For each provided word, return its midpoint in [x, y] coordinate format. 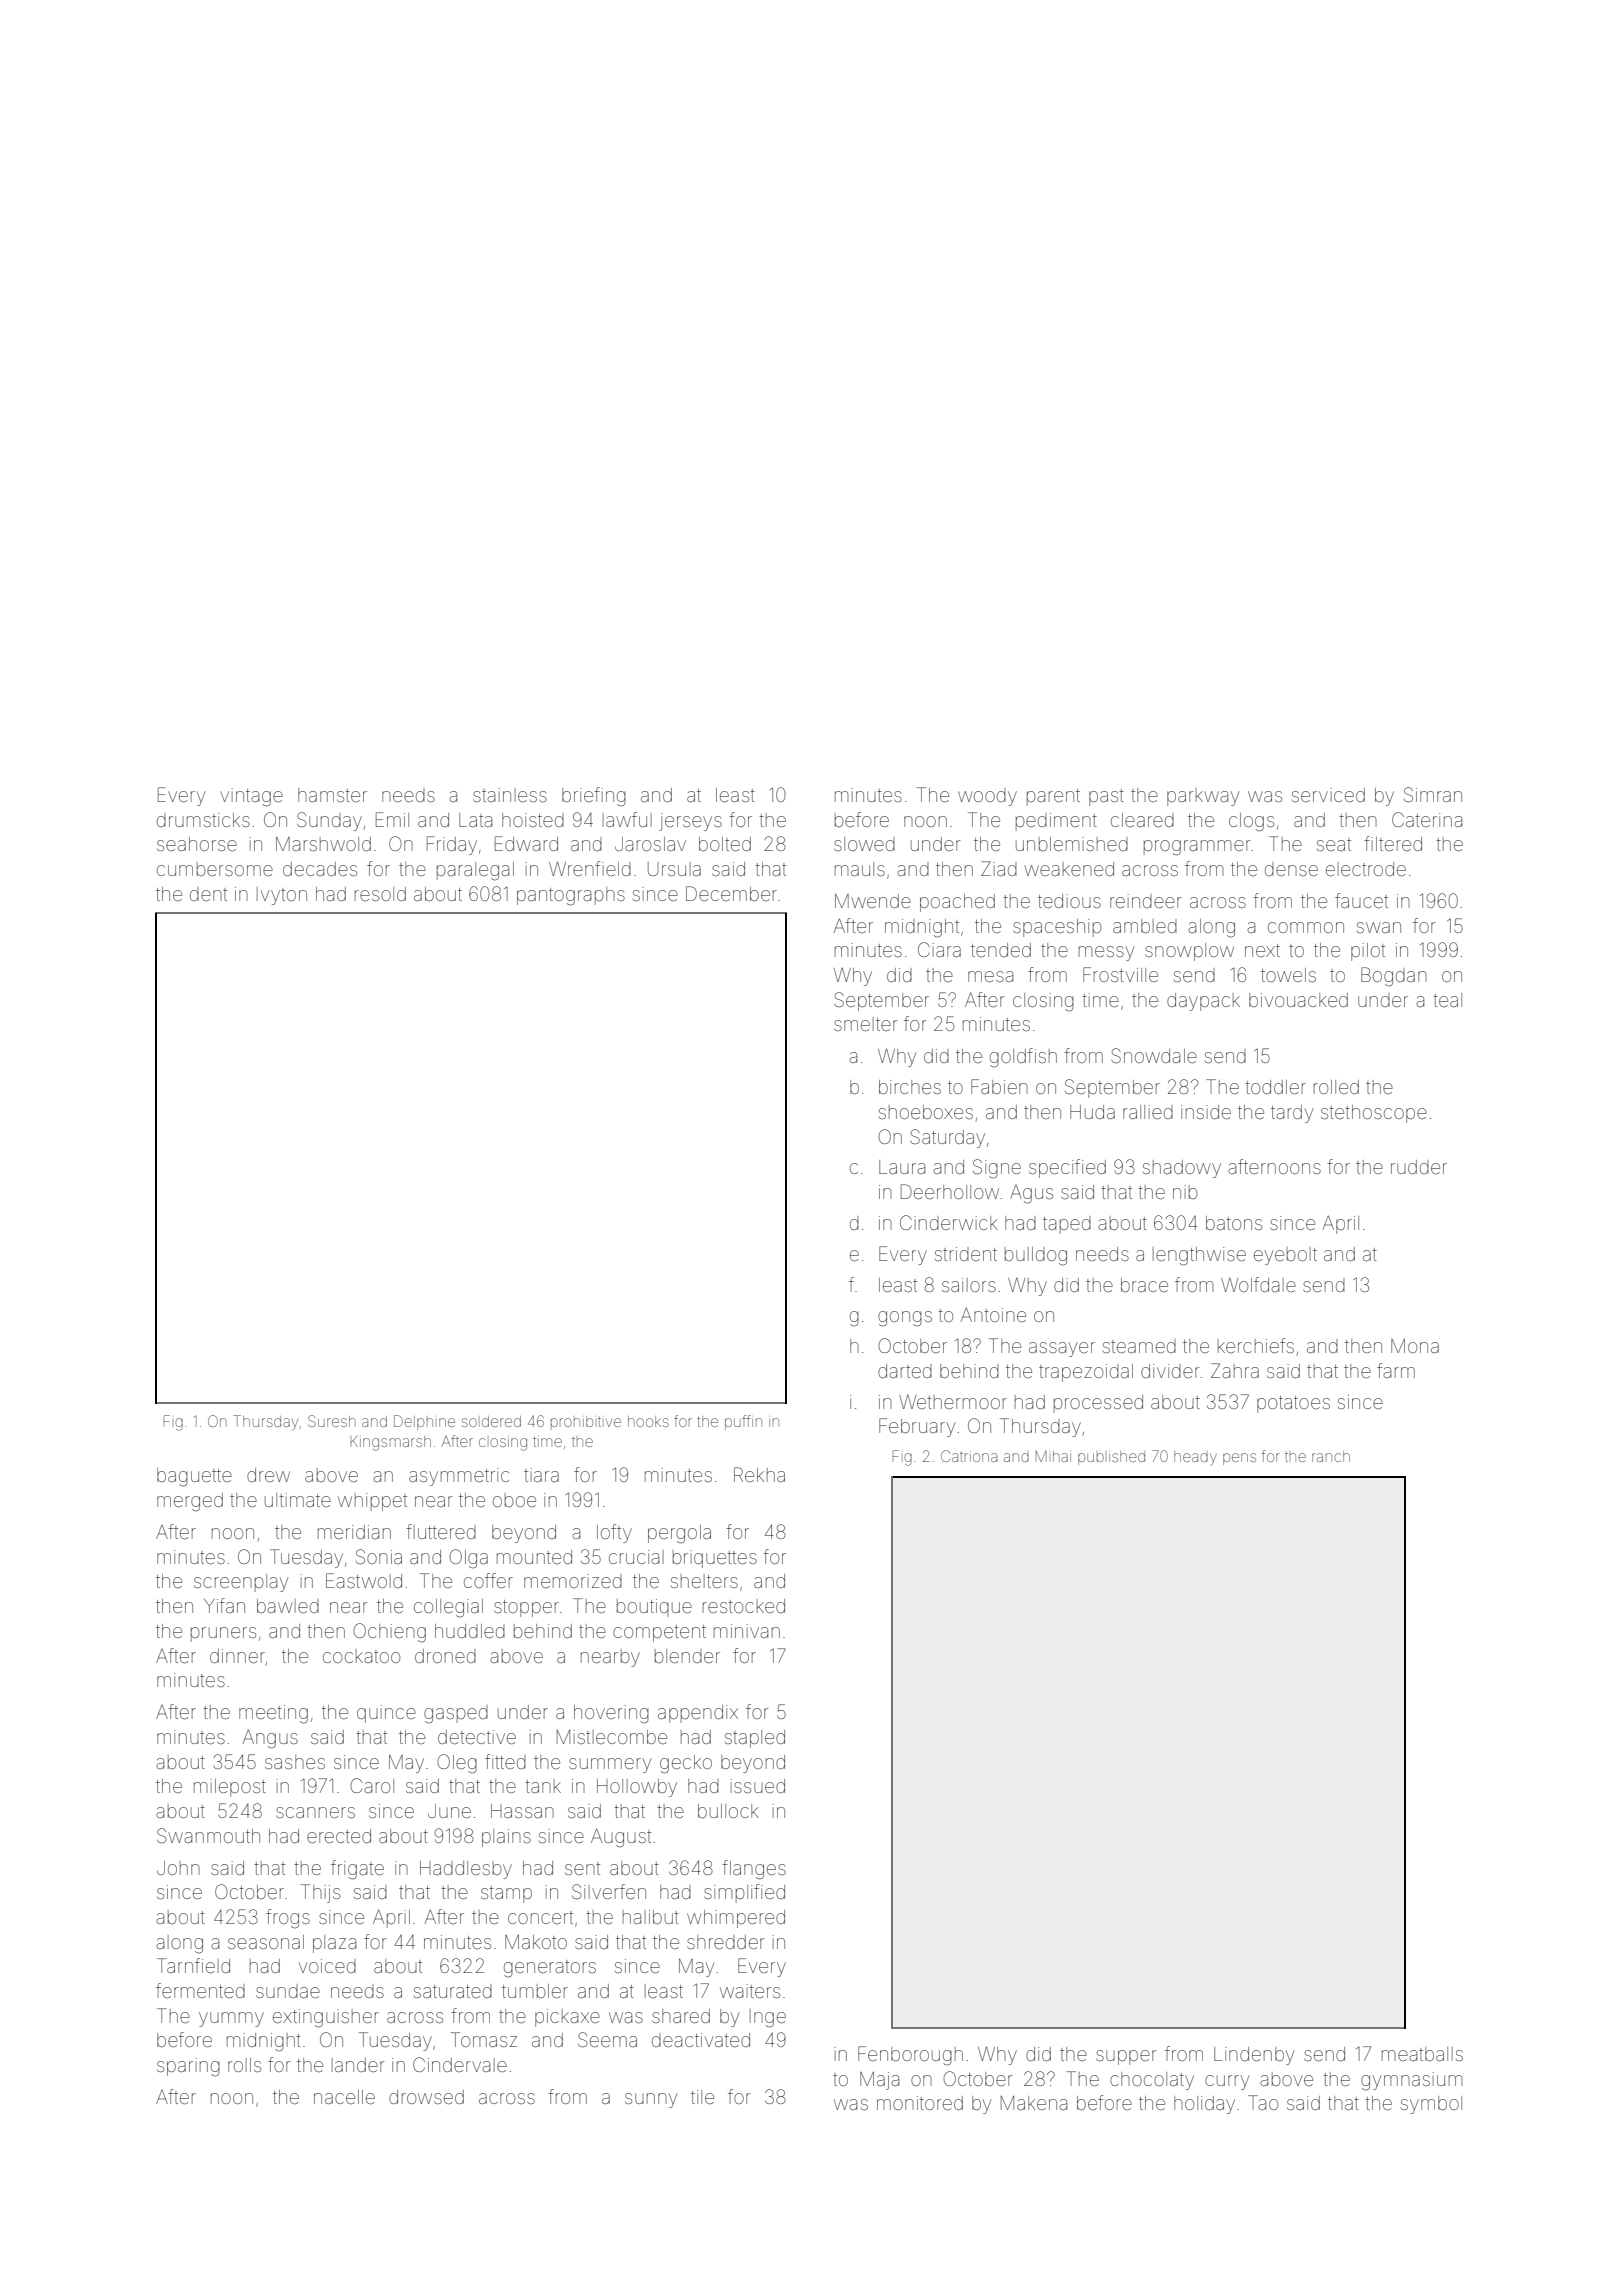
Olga [468, 1559]
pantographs [571, 896]
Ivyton [282, 896]
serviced [1328, 795]
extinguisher [326, 2018]
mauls [860, 869]
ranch [1331, 1456]
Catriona [969, 1456]
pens [1239, 1459]
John [178, 1868]
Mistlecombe [612, 1737]
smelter [866, 1024]
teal [1447, 1000]
